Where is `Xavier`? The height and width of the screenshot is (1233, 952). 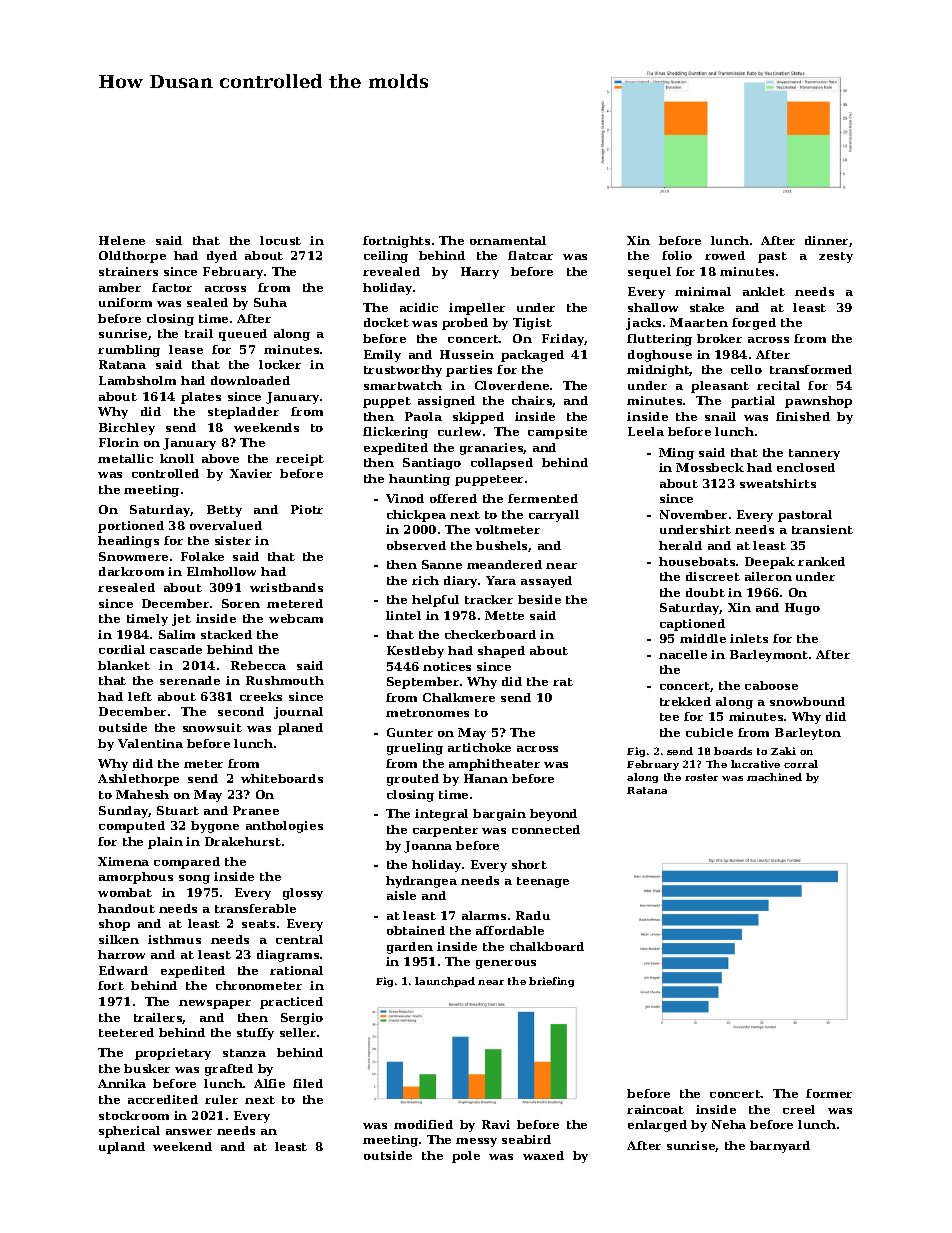 Xavier is located at coordinates (251, 473).
